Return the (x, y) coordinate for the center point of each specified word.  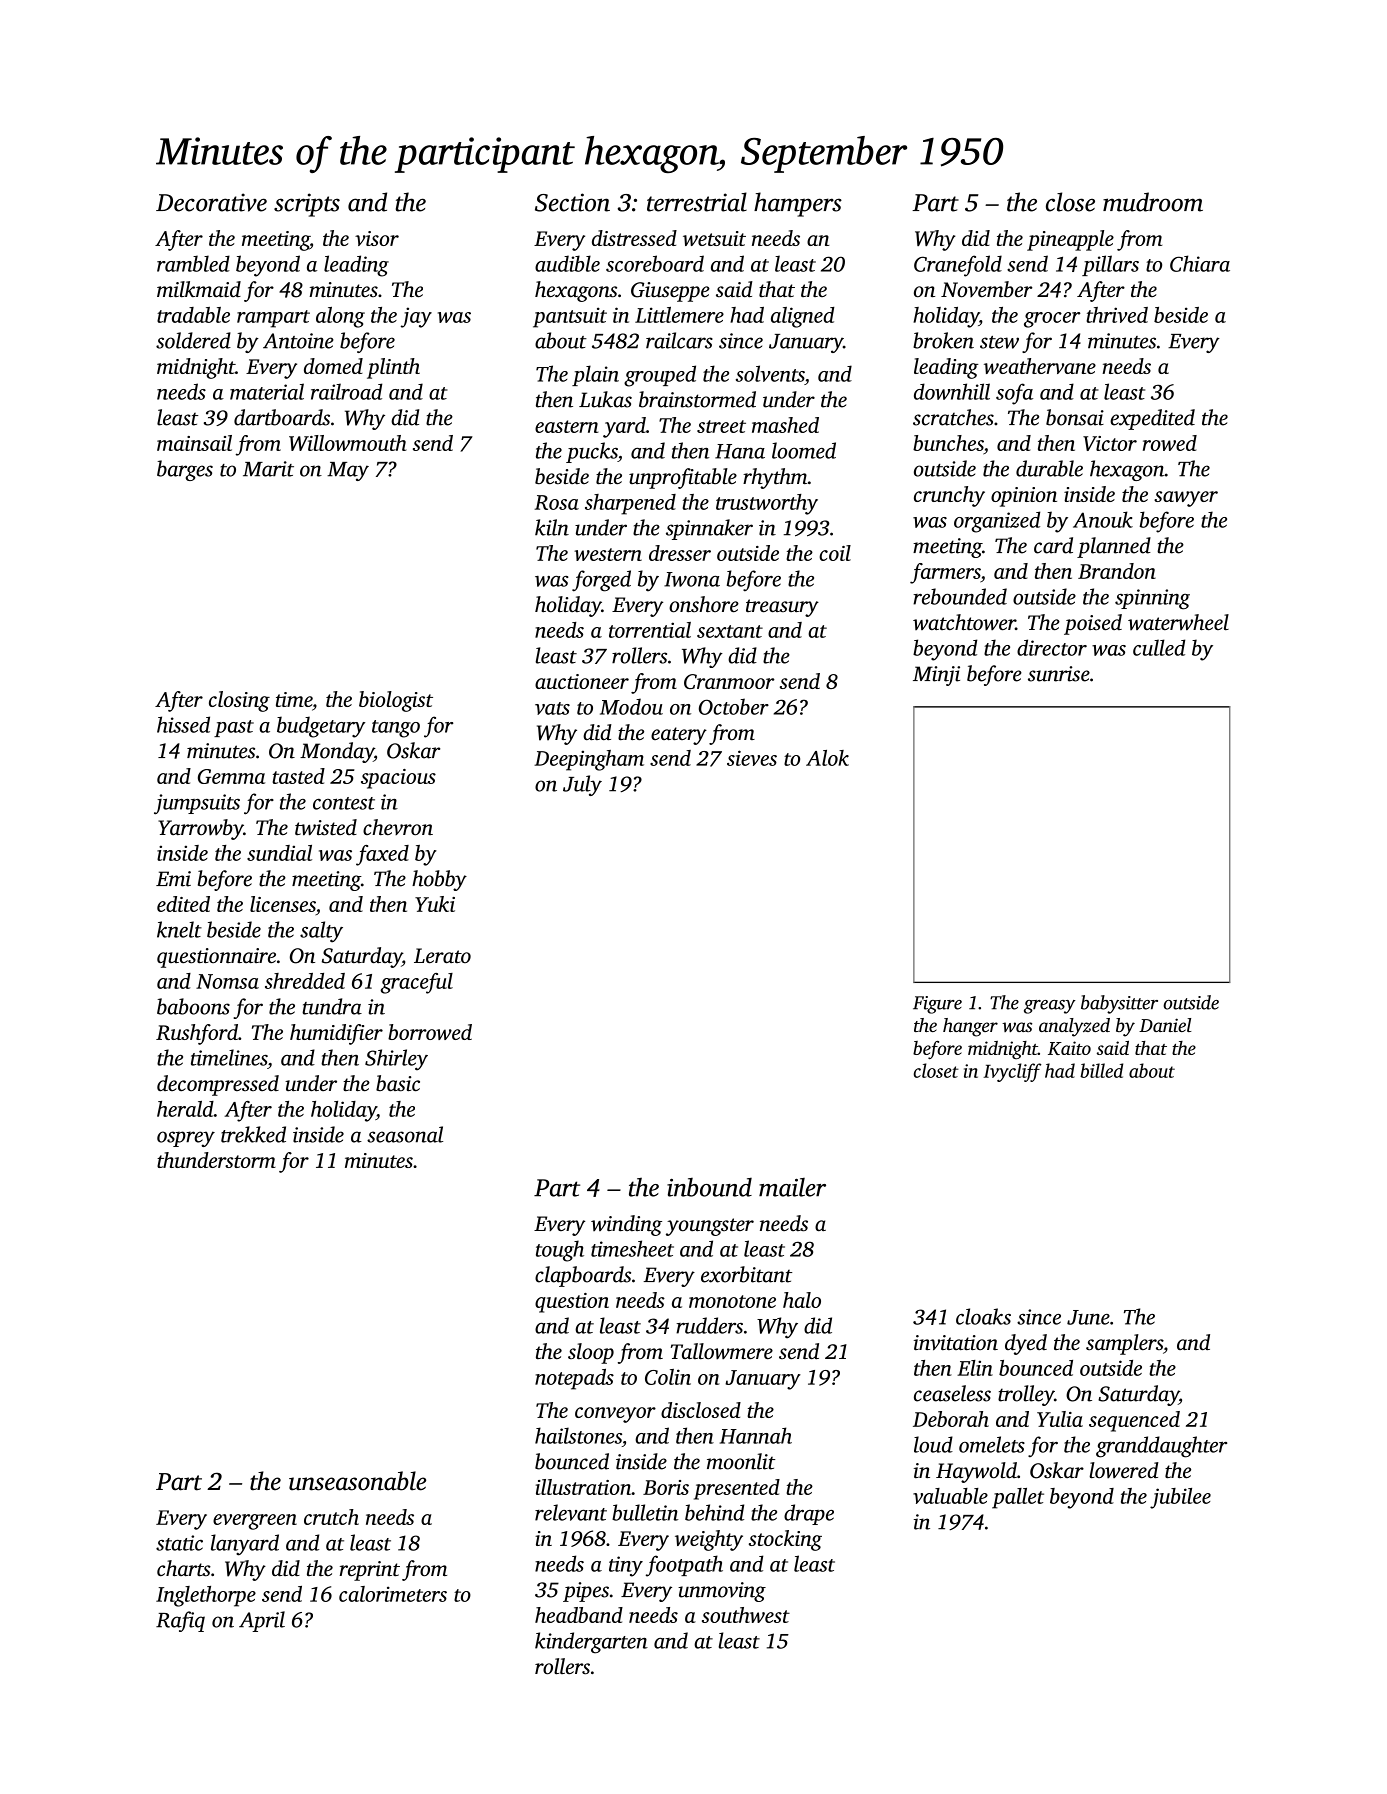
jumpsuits (197, 804)
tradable (193, 315)
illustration (584, 1487)
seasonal (405, 1134)
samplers (1124, 1344)
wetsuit (714, 238)
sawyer (1186, 499)
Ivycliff (1012, 1072)
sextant (730, 631)
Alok (827, 758)
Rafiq (180, 1621)
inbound (709, 1187)
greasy (1050, 1007)
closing (239, 701)
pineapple (1070, 240)
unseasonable (357, 1481)
